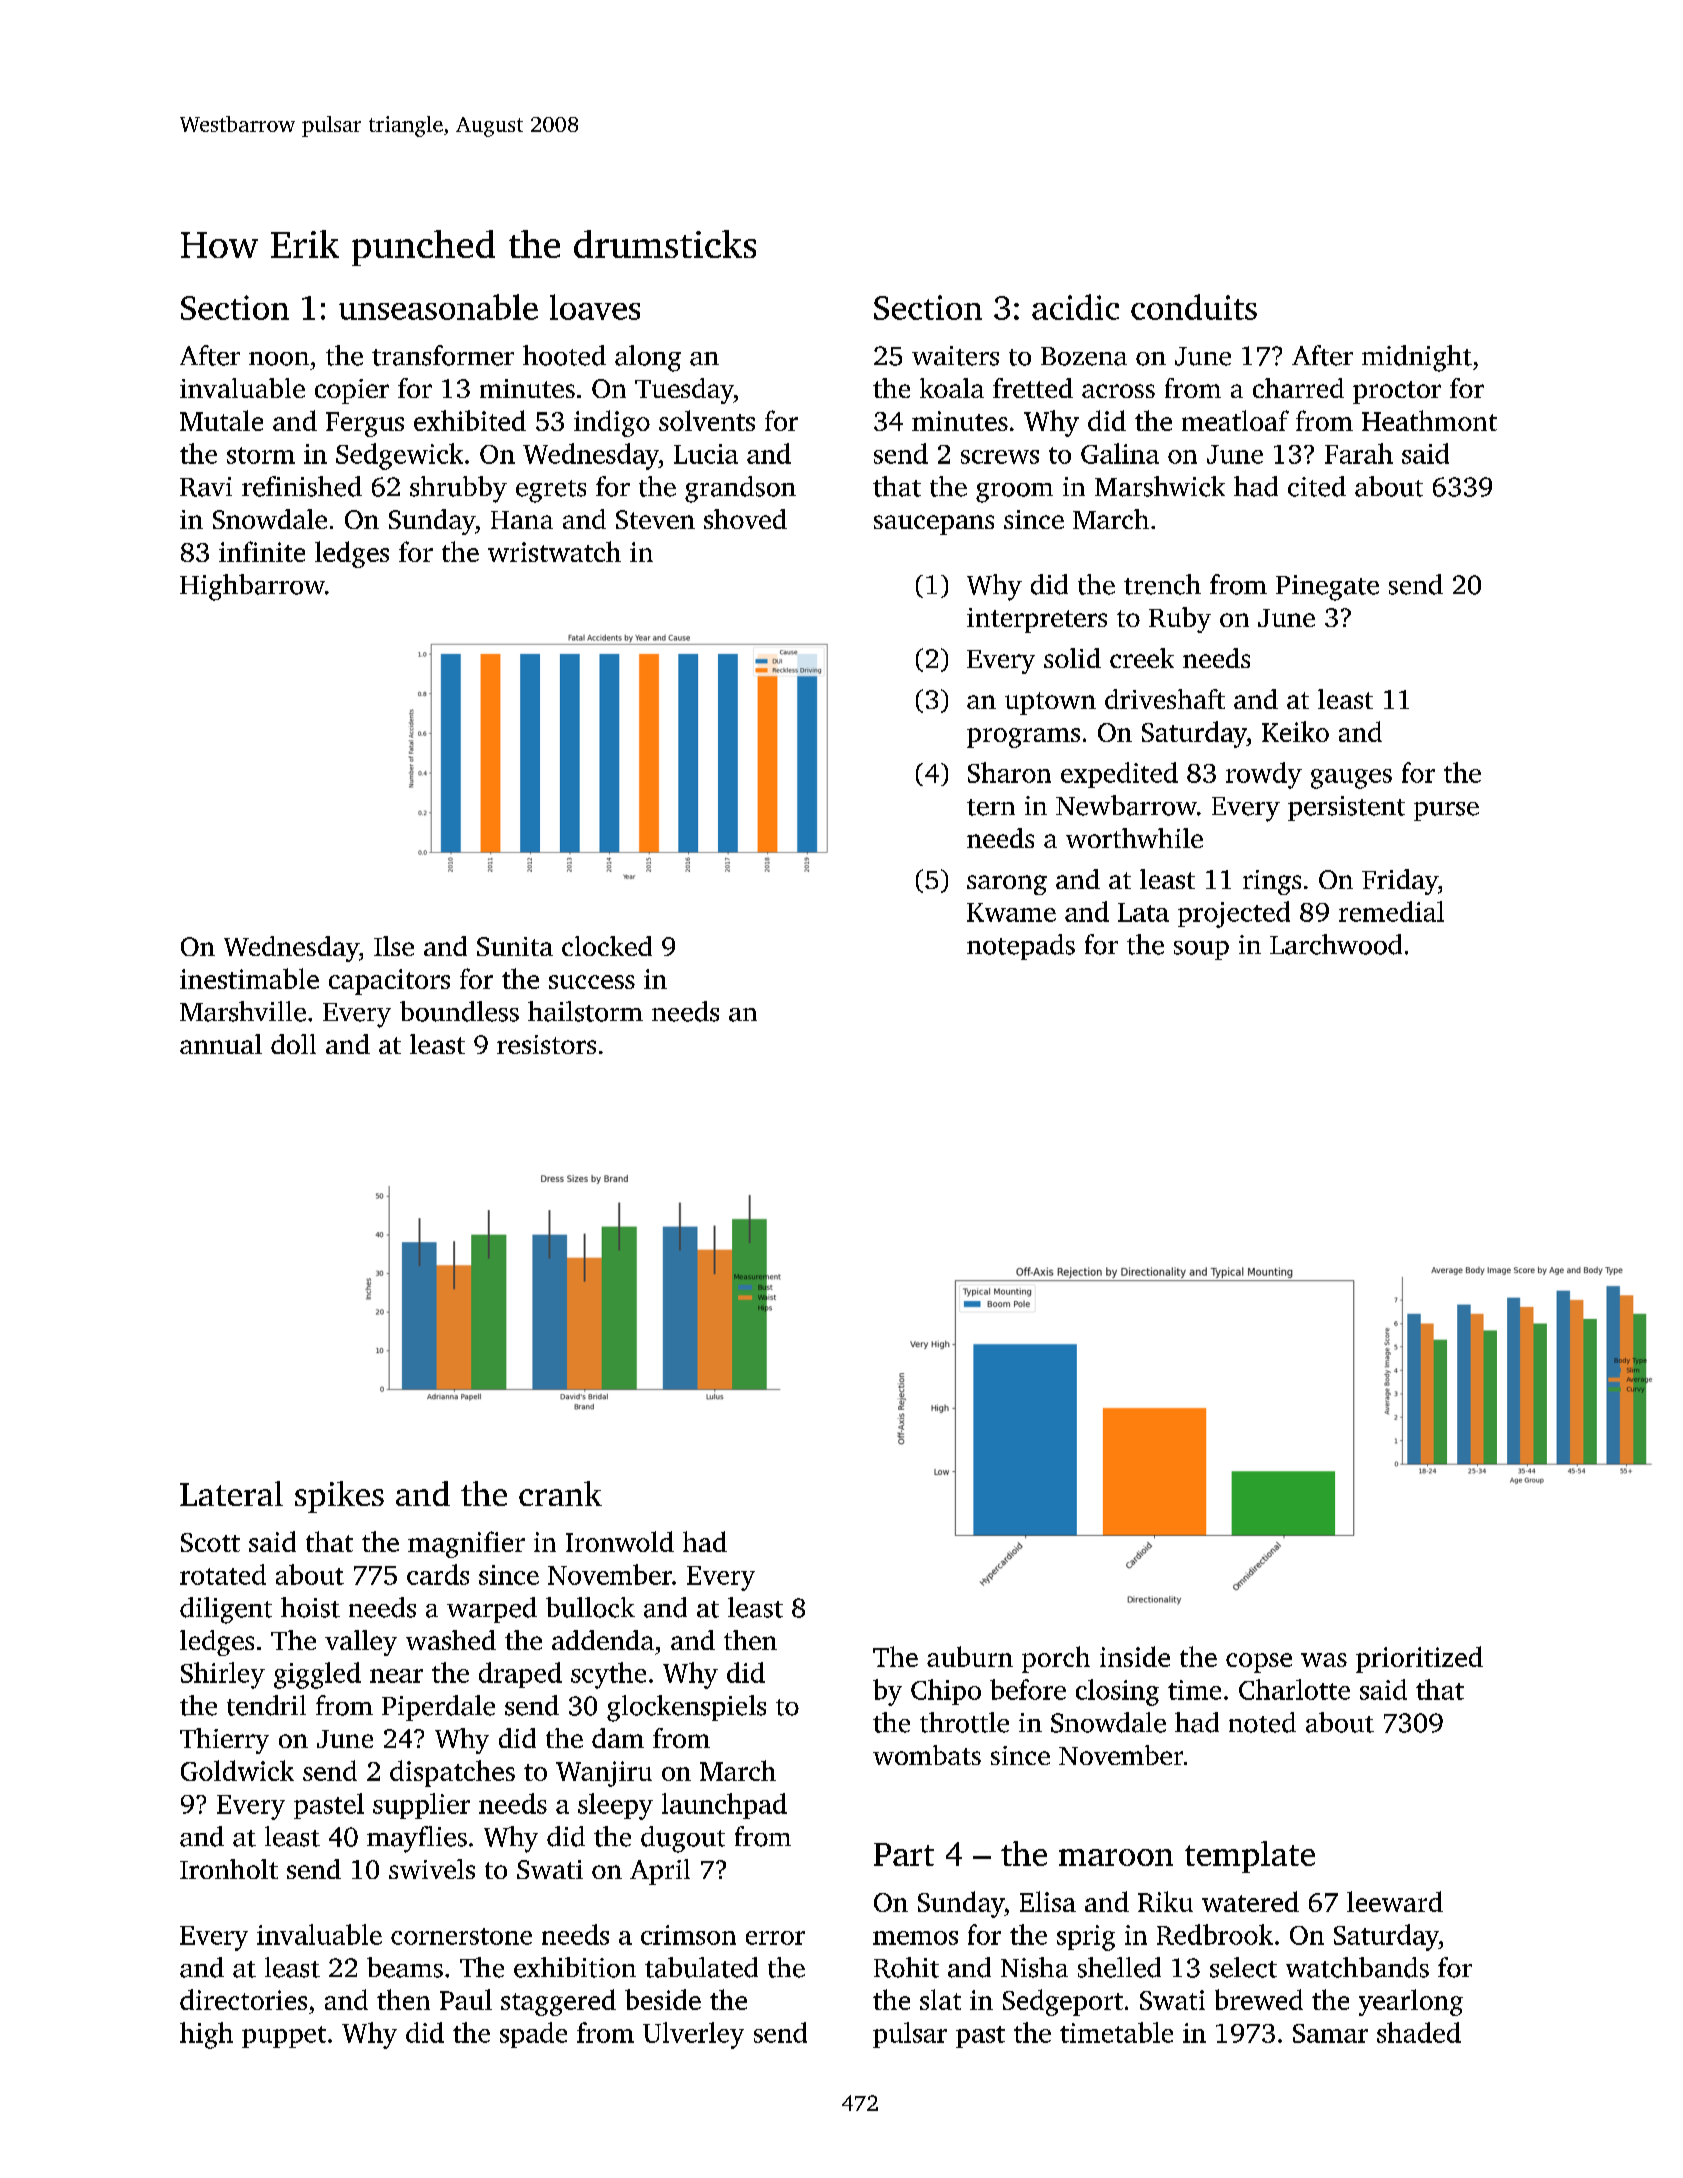  Describe the element at coordinates (1194, 307) in the image. I see `conduits` at that location.
